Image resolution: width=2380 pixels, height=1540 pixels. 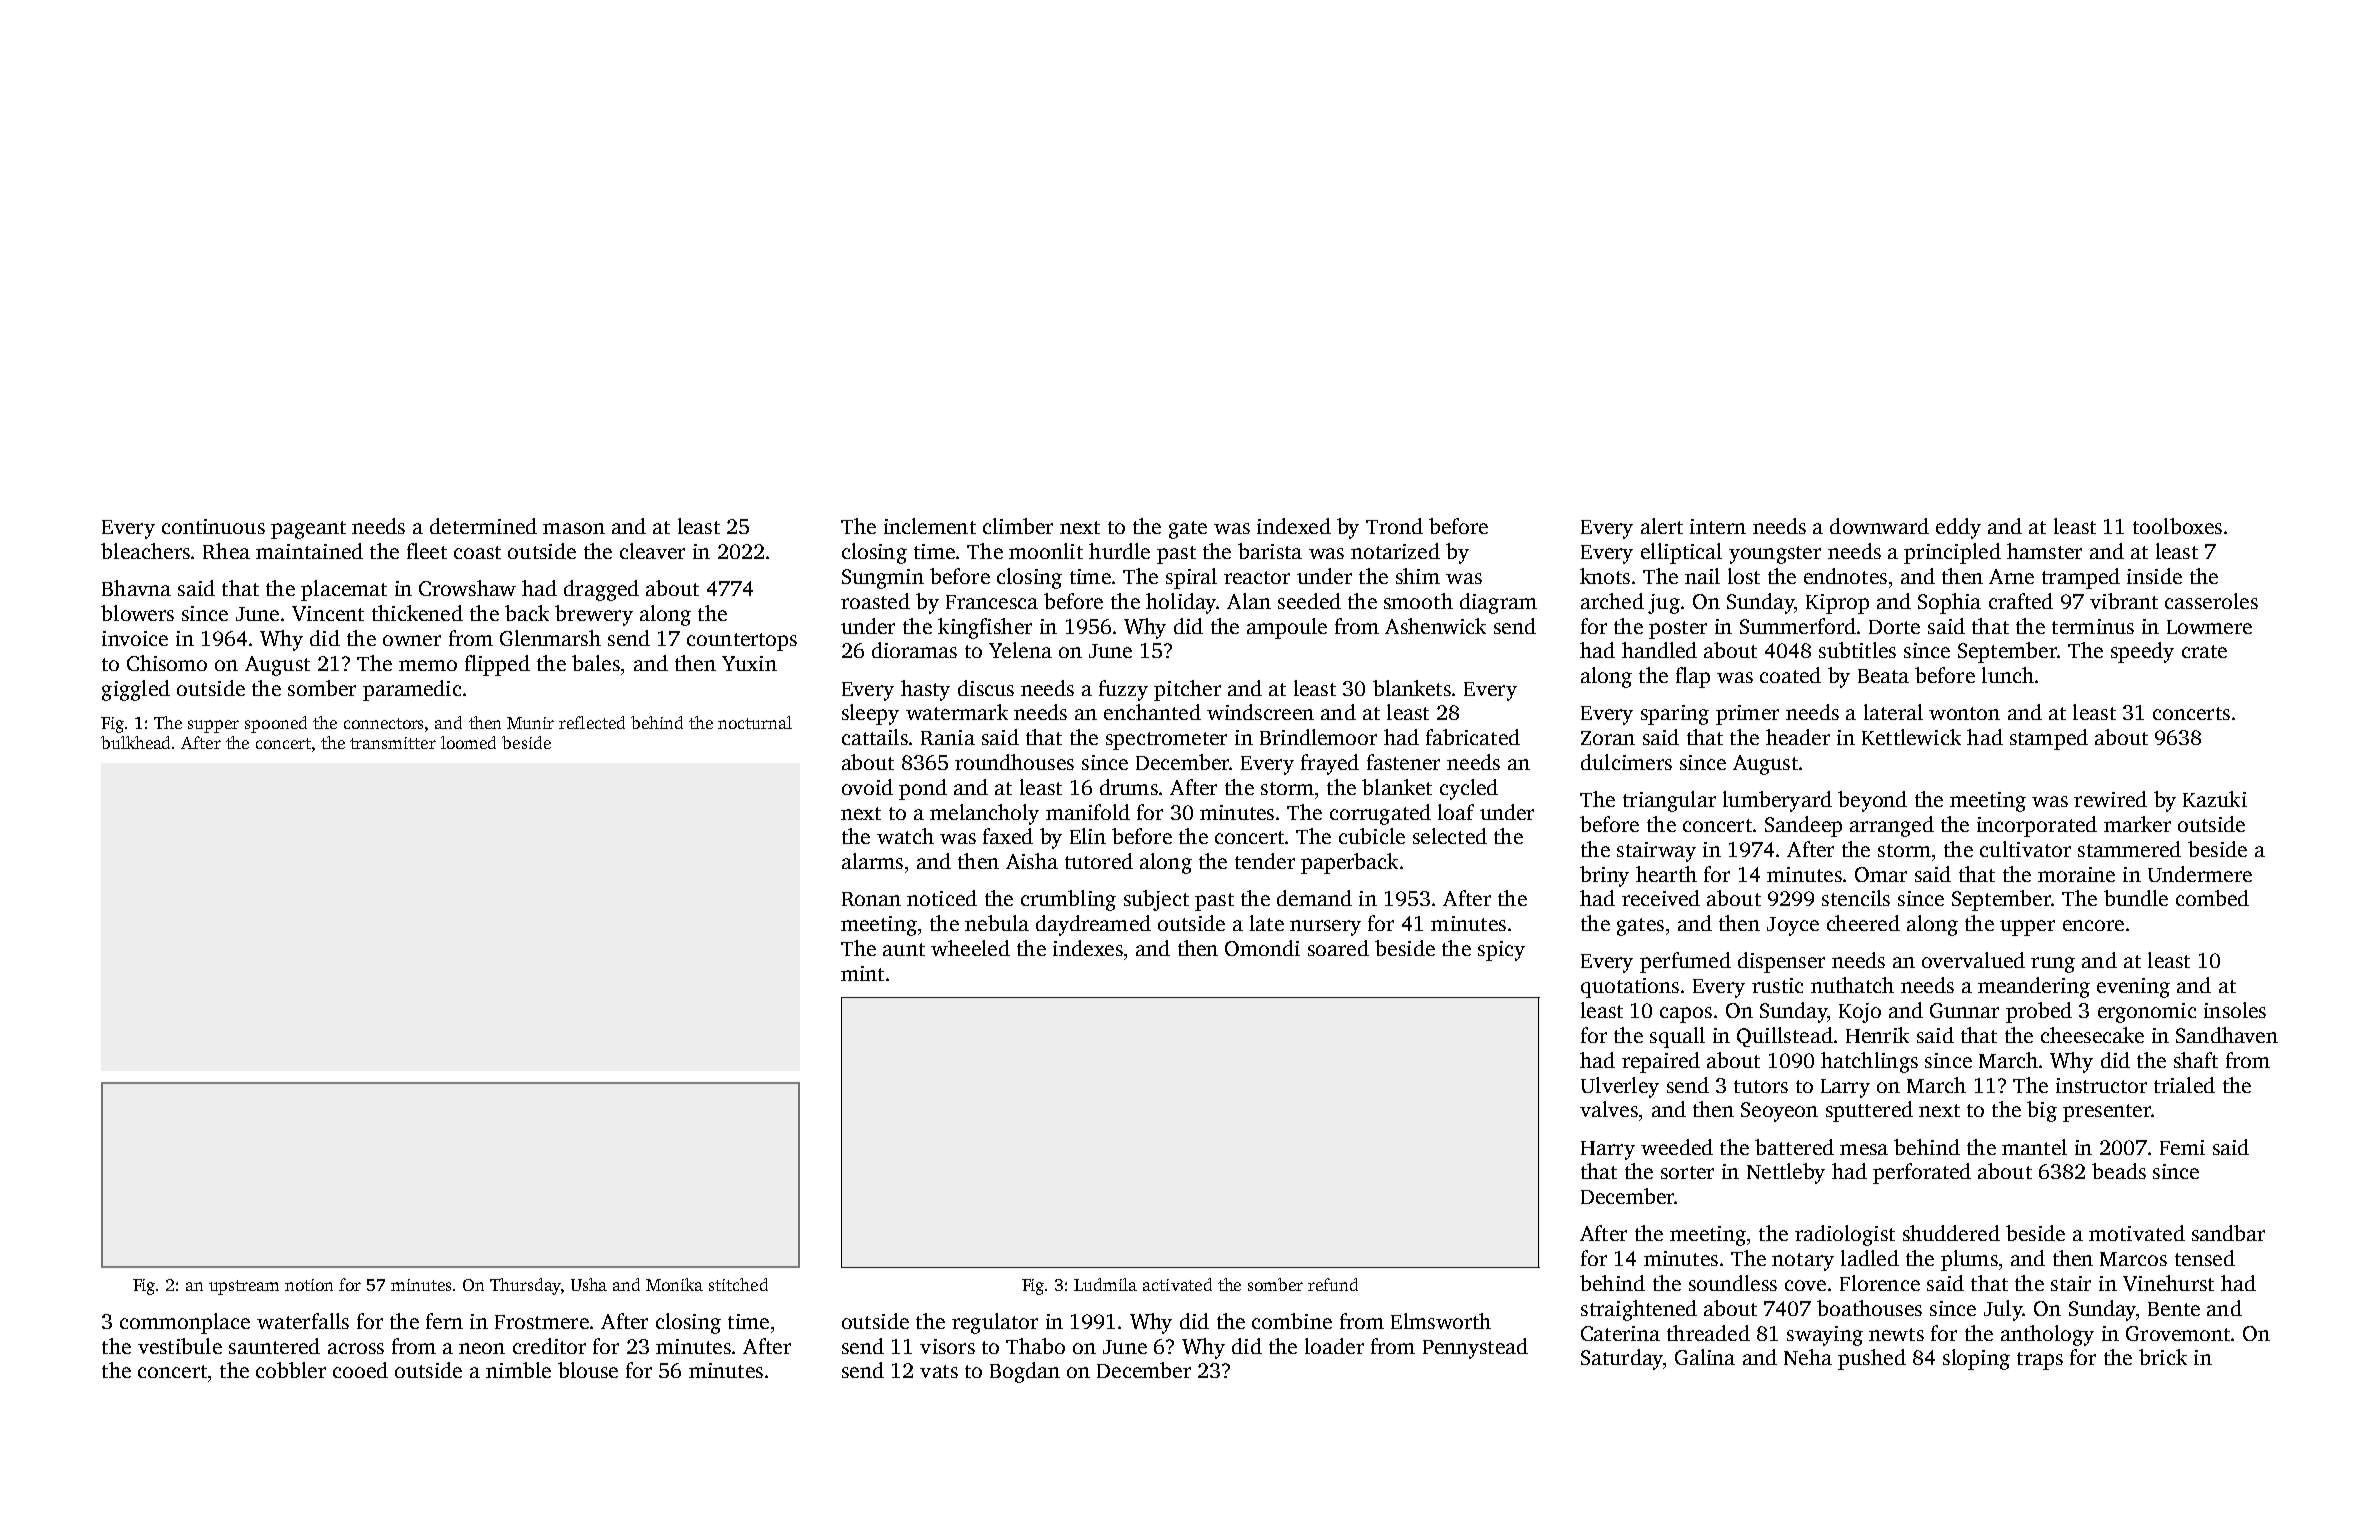 I want to click on smooth, so click(x=1418, y=601).
